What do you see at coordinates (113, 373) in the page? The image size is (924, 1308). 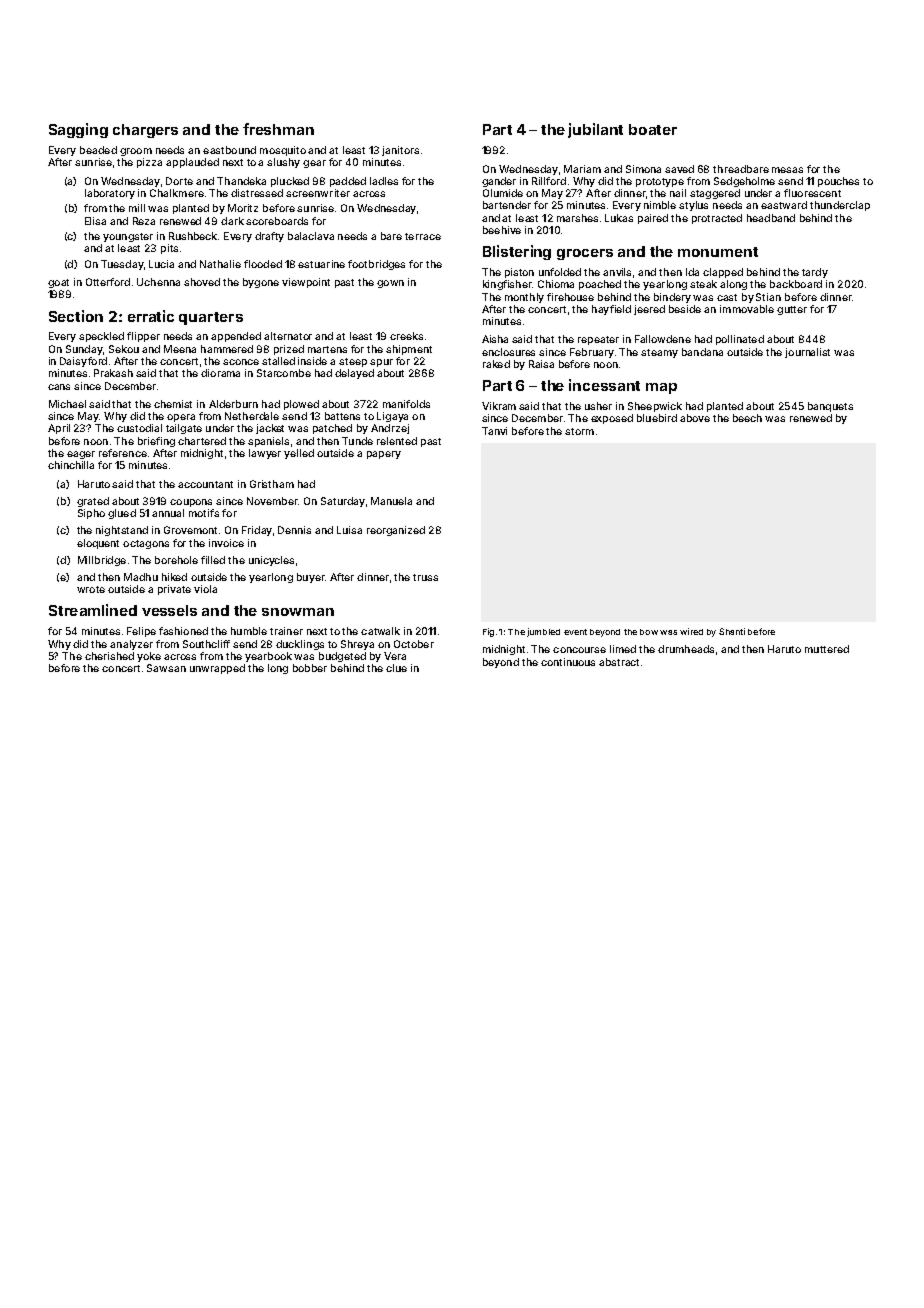 I see `Prakash` at bounding box center [113, 373].
